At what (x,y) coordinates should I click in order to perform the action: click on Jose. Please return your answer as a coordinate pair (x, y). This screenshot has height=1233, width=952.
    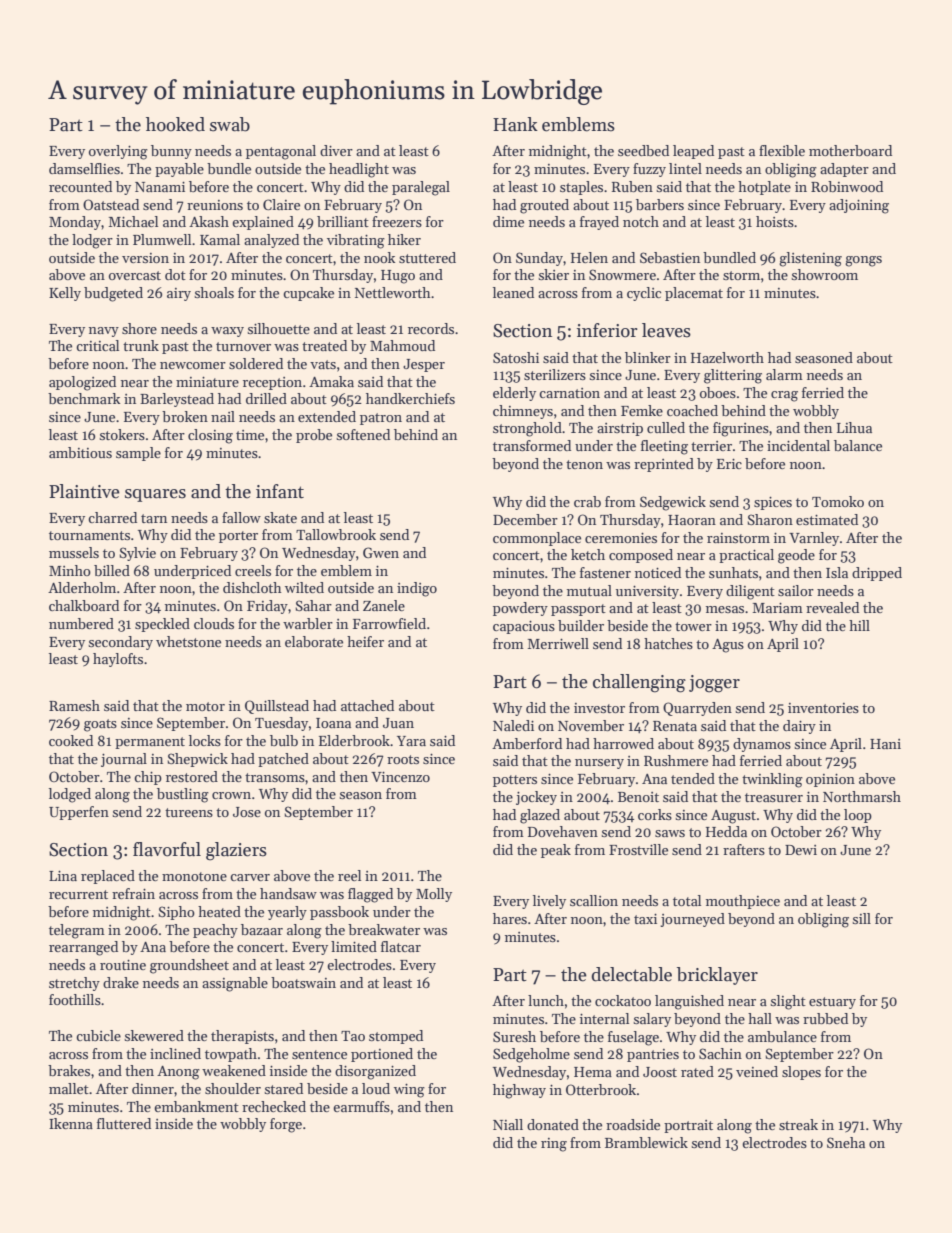
    Looking at the image, I should click on (247, 812).
